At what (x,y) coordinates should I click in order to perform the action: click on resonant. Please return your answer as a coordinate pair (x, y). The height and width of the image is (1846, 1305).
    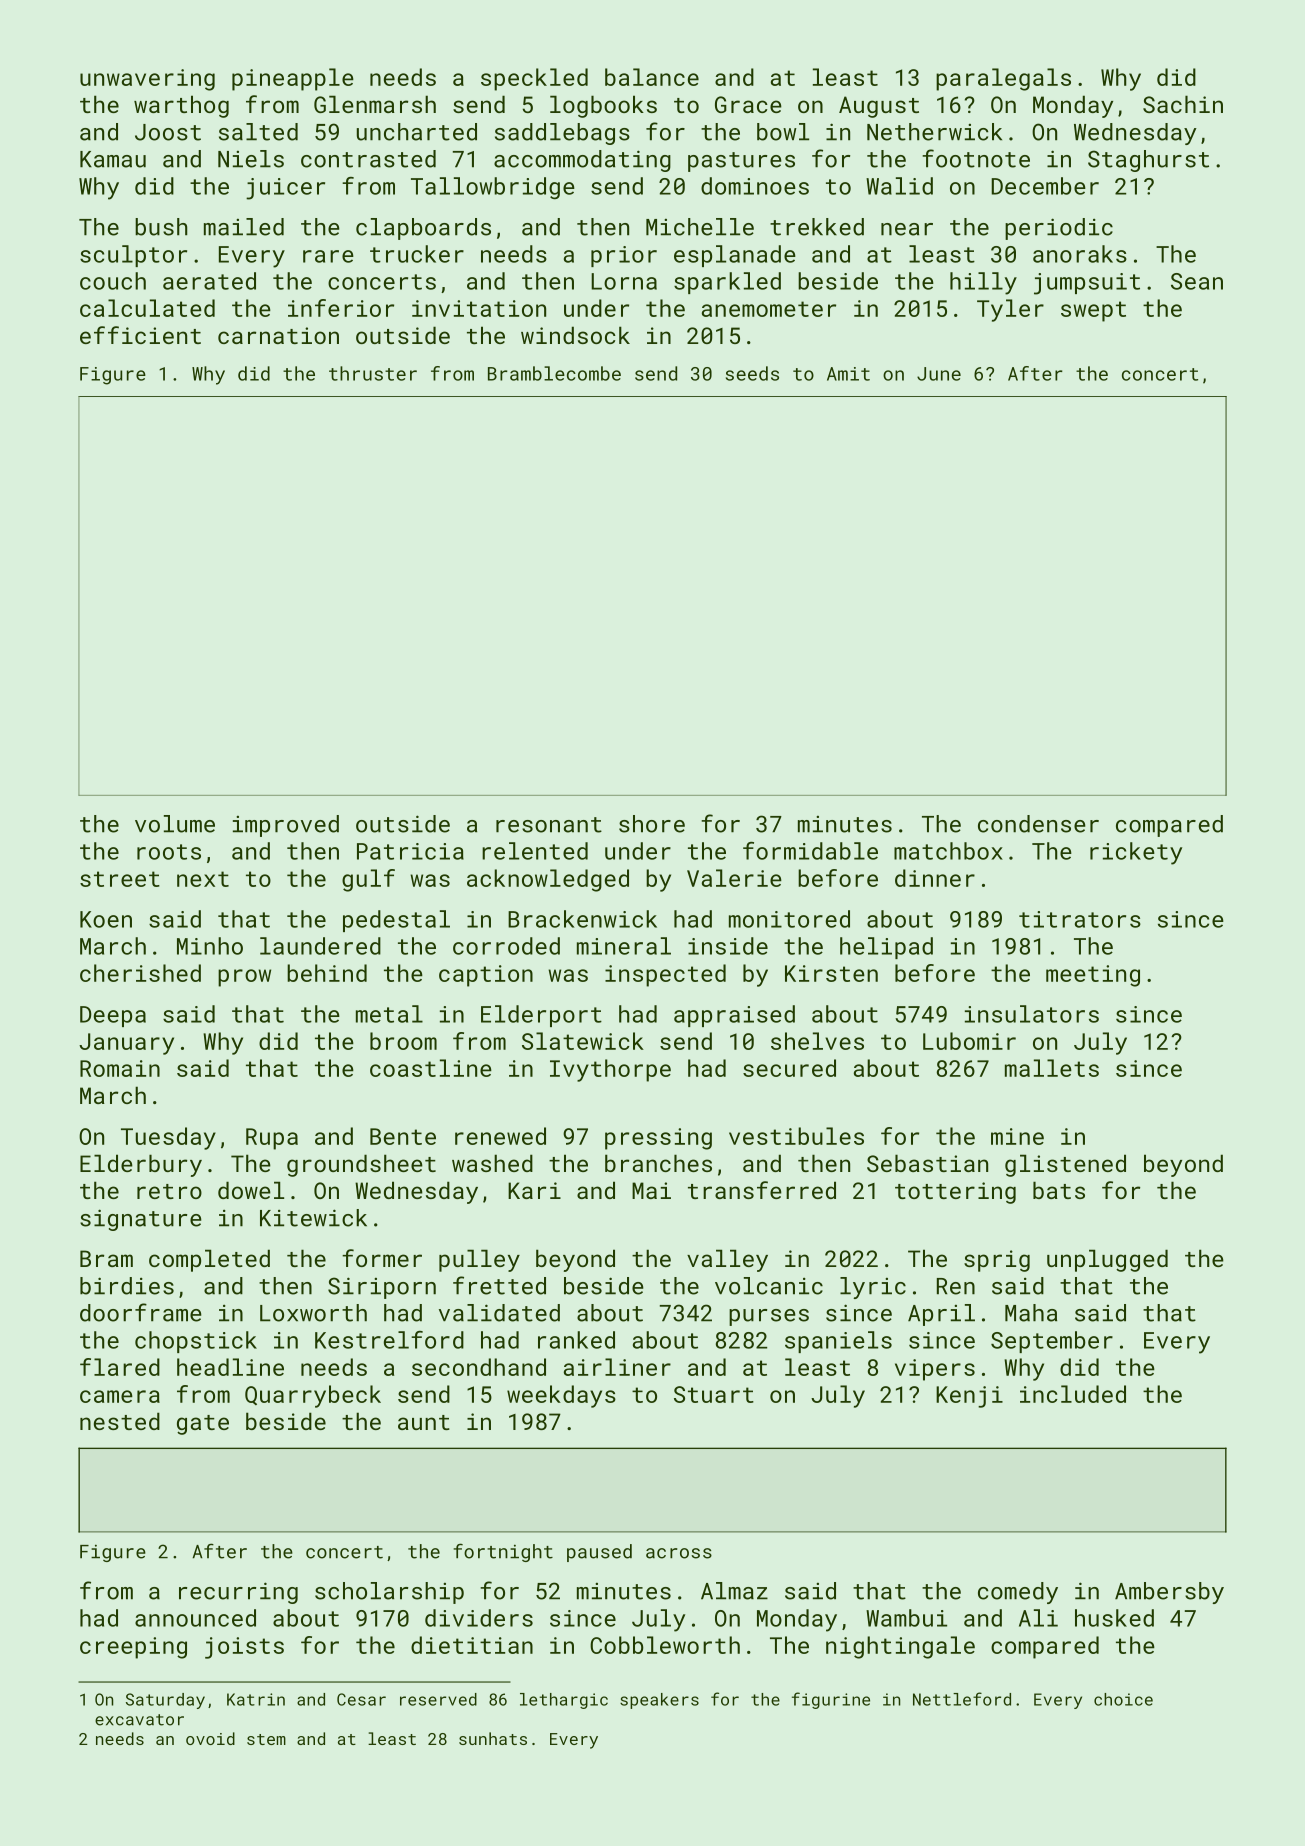
    Looking at the image, I should click on (549, 825).
